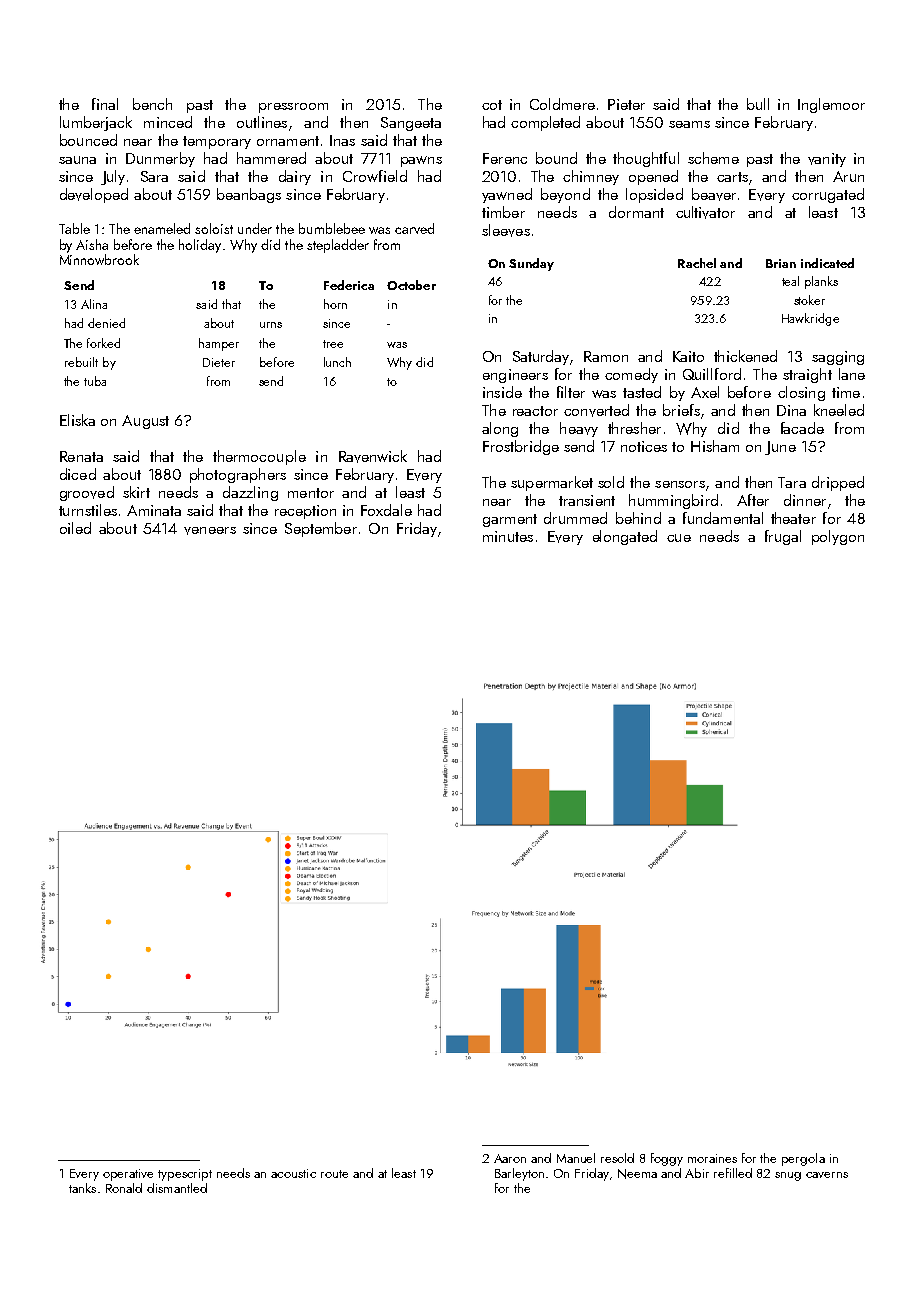  Describe the element at coordinates (342, 140) in the screenshot. I see `Inas` at that location.
